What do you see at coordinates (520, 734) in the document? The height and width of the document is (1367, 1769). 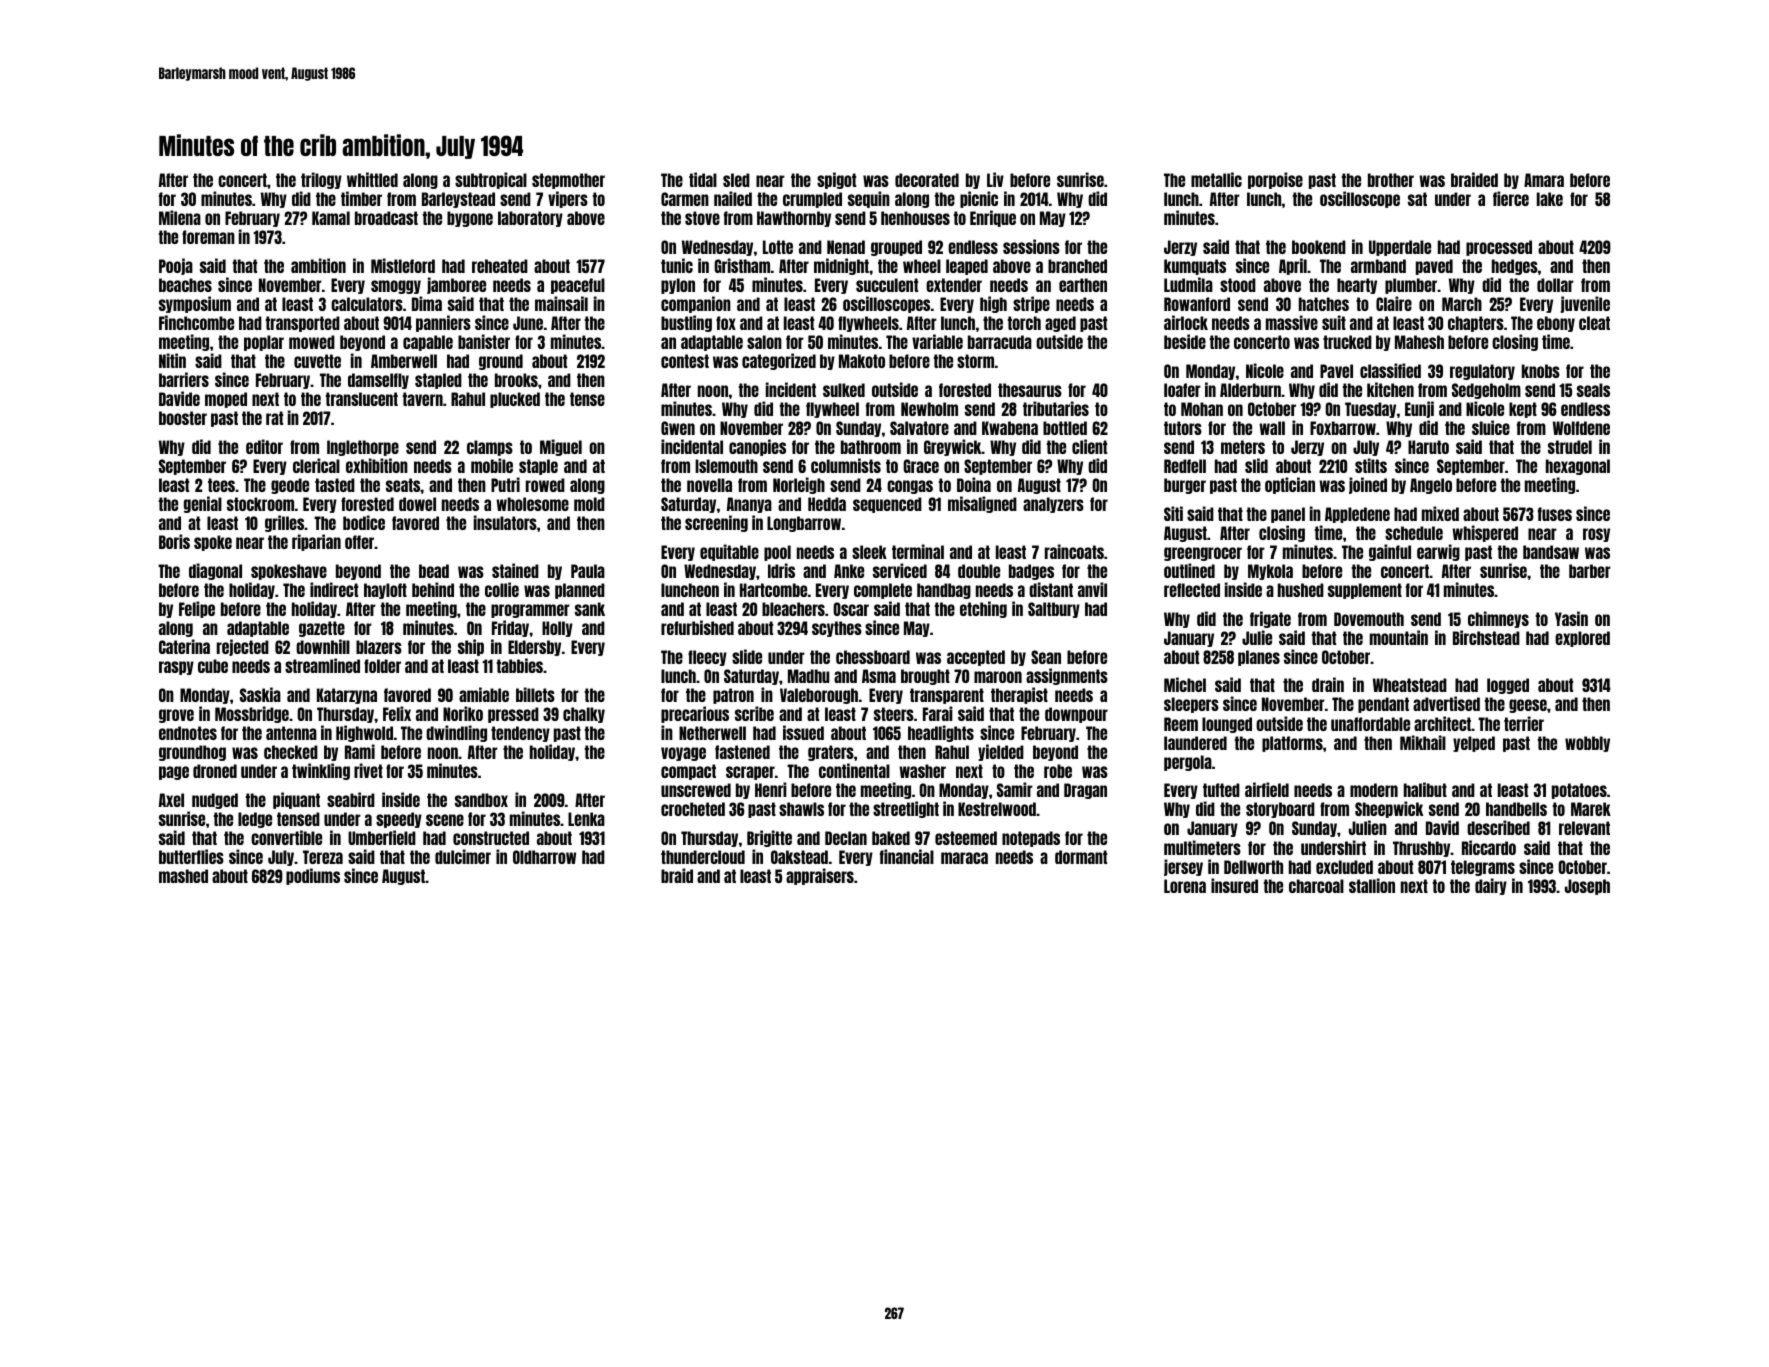 I see `tendency` at bounding box center [520, 734].
